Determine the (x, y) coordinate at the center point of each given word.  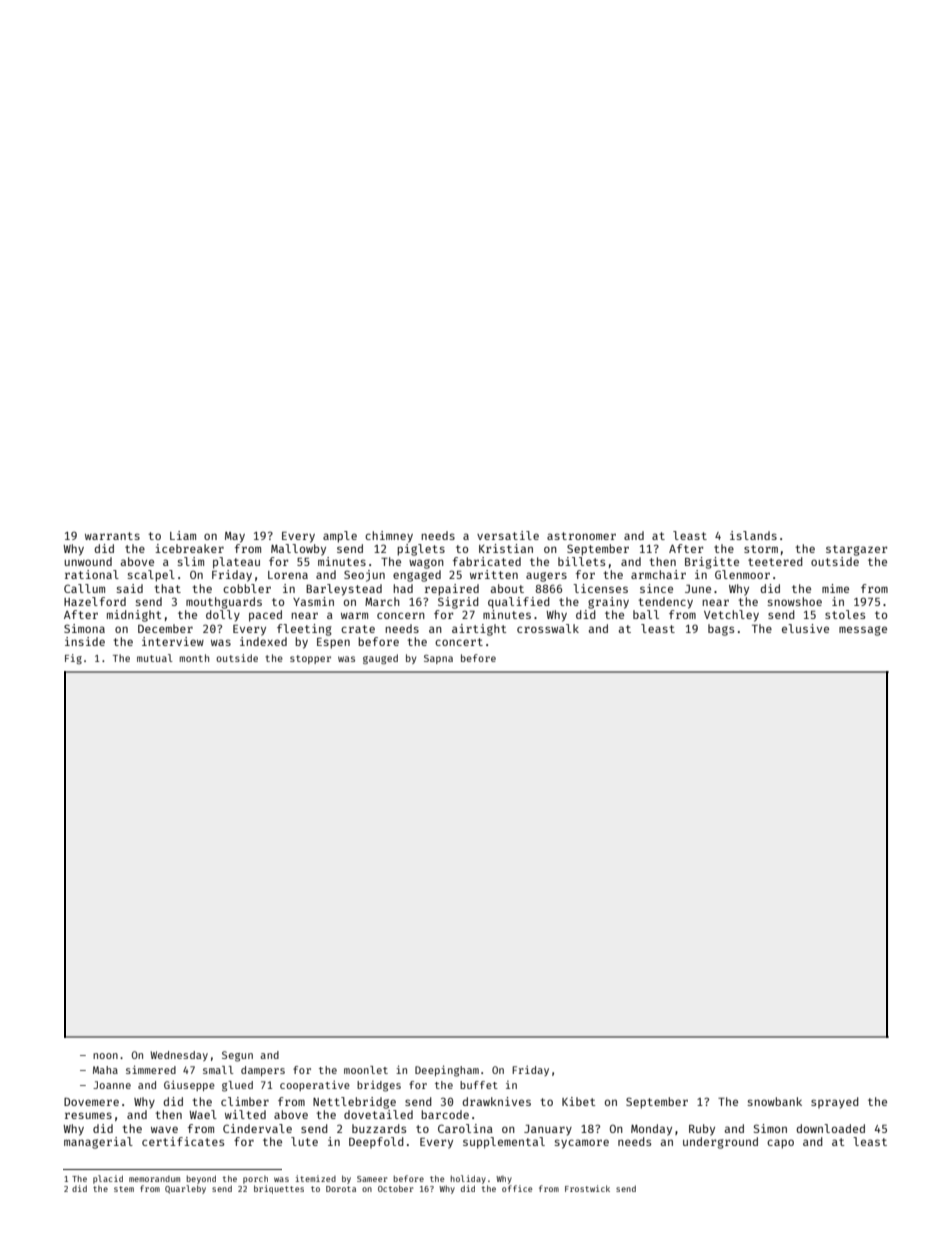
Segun (237, 1056)
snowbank (775, 1101)
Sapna (438, 659)
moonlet (366, 1070)
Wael (203, 1114)
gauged (380, 659)
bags (721, 630)
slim (191, 561)
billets (581, 561)
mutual (155, 658)
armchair (658, 574)
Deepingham (447, 1071)
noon (105, 1056)
